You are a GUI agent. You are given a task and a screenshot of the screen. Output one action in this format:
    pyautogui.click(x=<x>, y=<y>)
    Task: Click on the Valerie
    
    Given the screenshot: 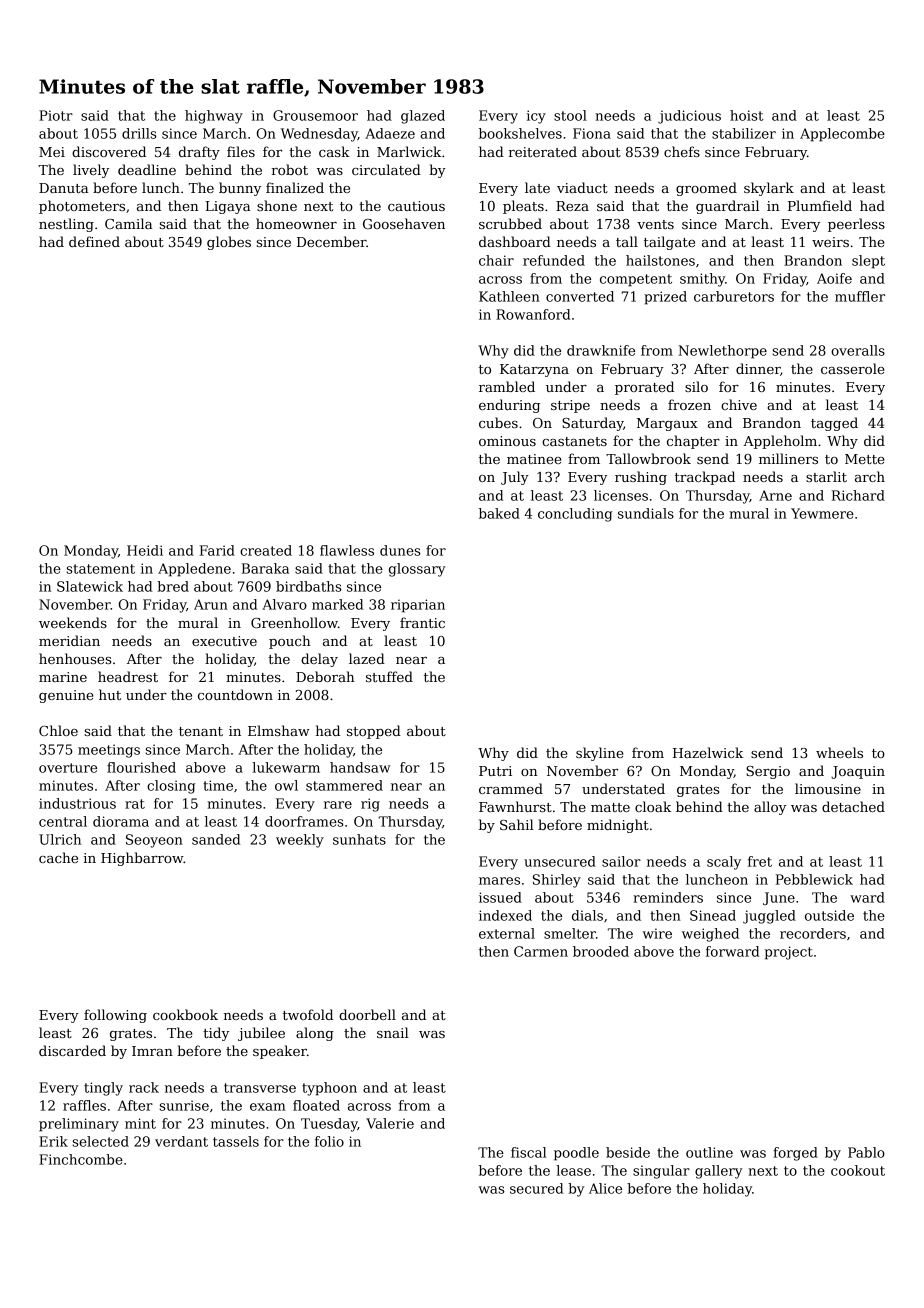 What is the action you would take?
    pyautogui.click(x=390, y=1123)
